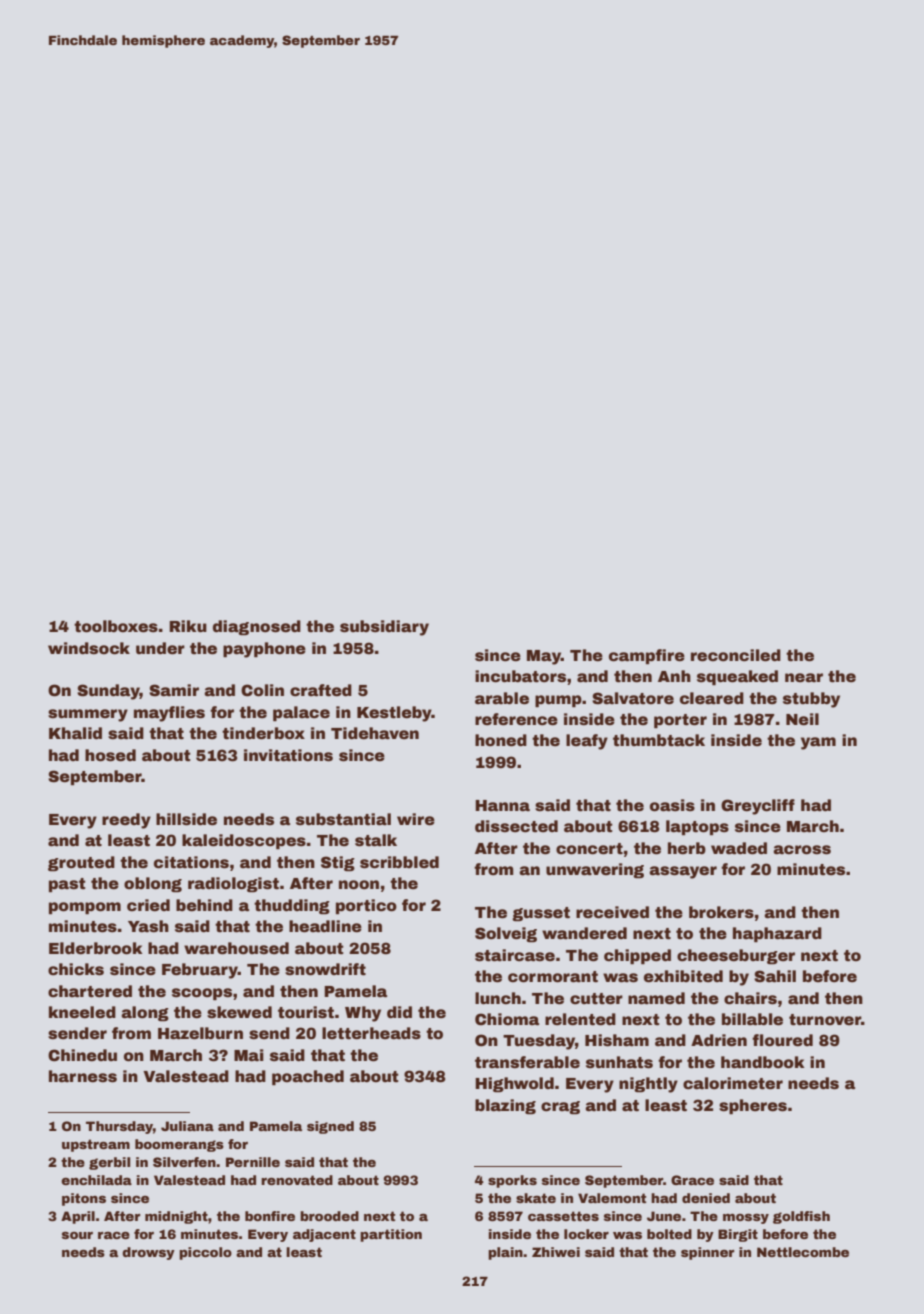 The image size is (924, 1314). Describe the element at coordinates (126, 821) in the image. I see `reedy` at that location.
